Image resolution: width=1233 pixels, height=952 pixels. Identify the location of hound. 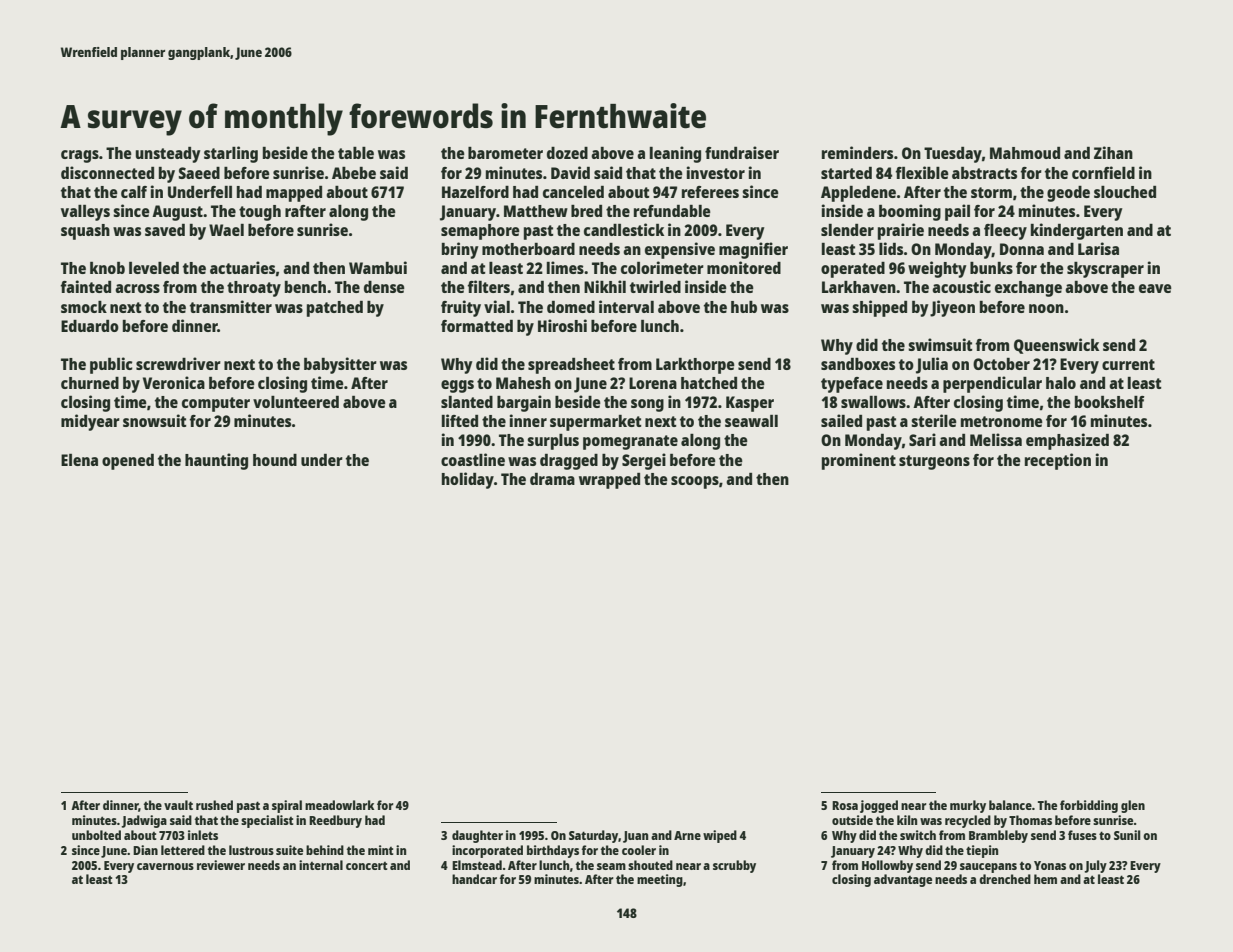
(275, 460).
